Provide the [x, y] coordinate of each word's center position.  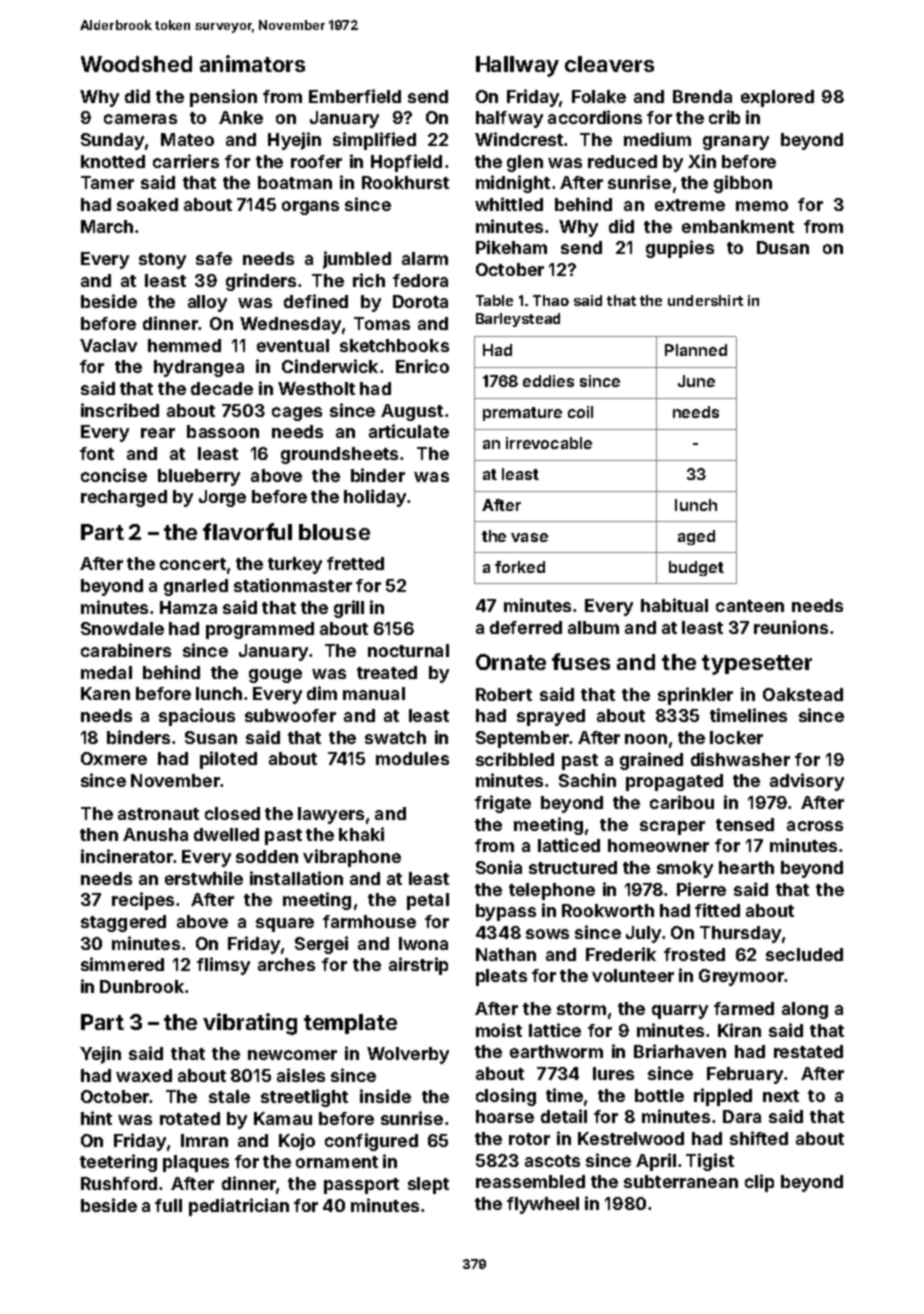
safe [214, 258]
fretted [355, 563]
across [815, 826]
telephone [552, 891]
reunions [791, 627]
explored [777, 98]
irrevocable [549, 443]
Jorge [222, 498]
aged [696, 537]
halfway [509, 119]
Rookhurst [405, 182]
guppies [680, 249]
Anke [241, 117]
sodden [267, 856]
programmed [260, 630]
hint [96, 1118]
